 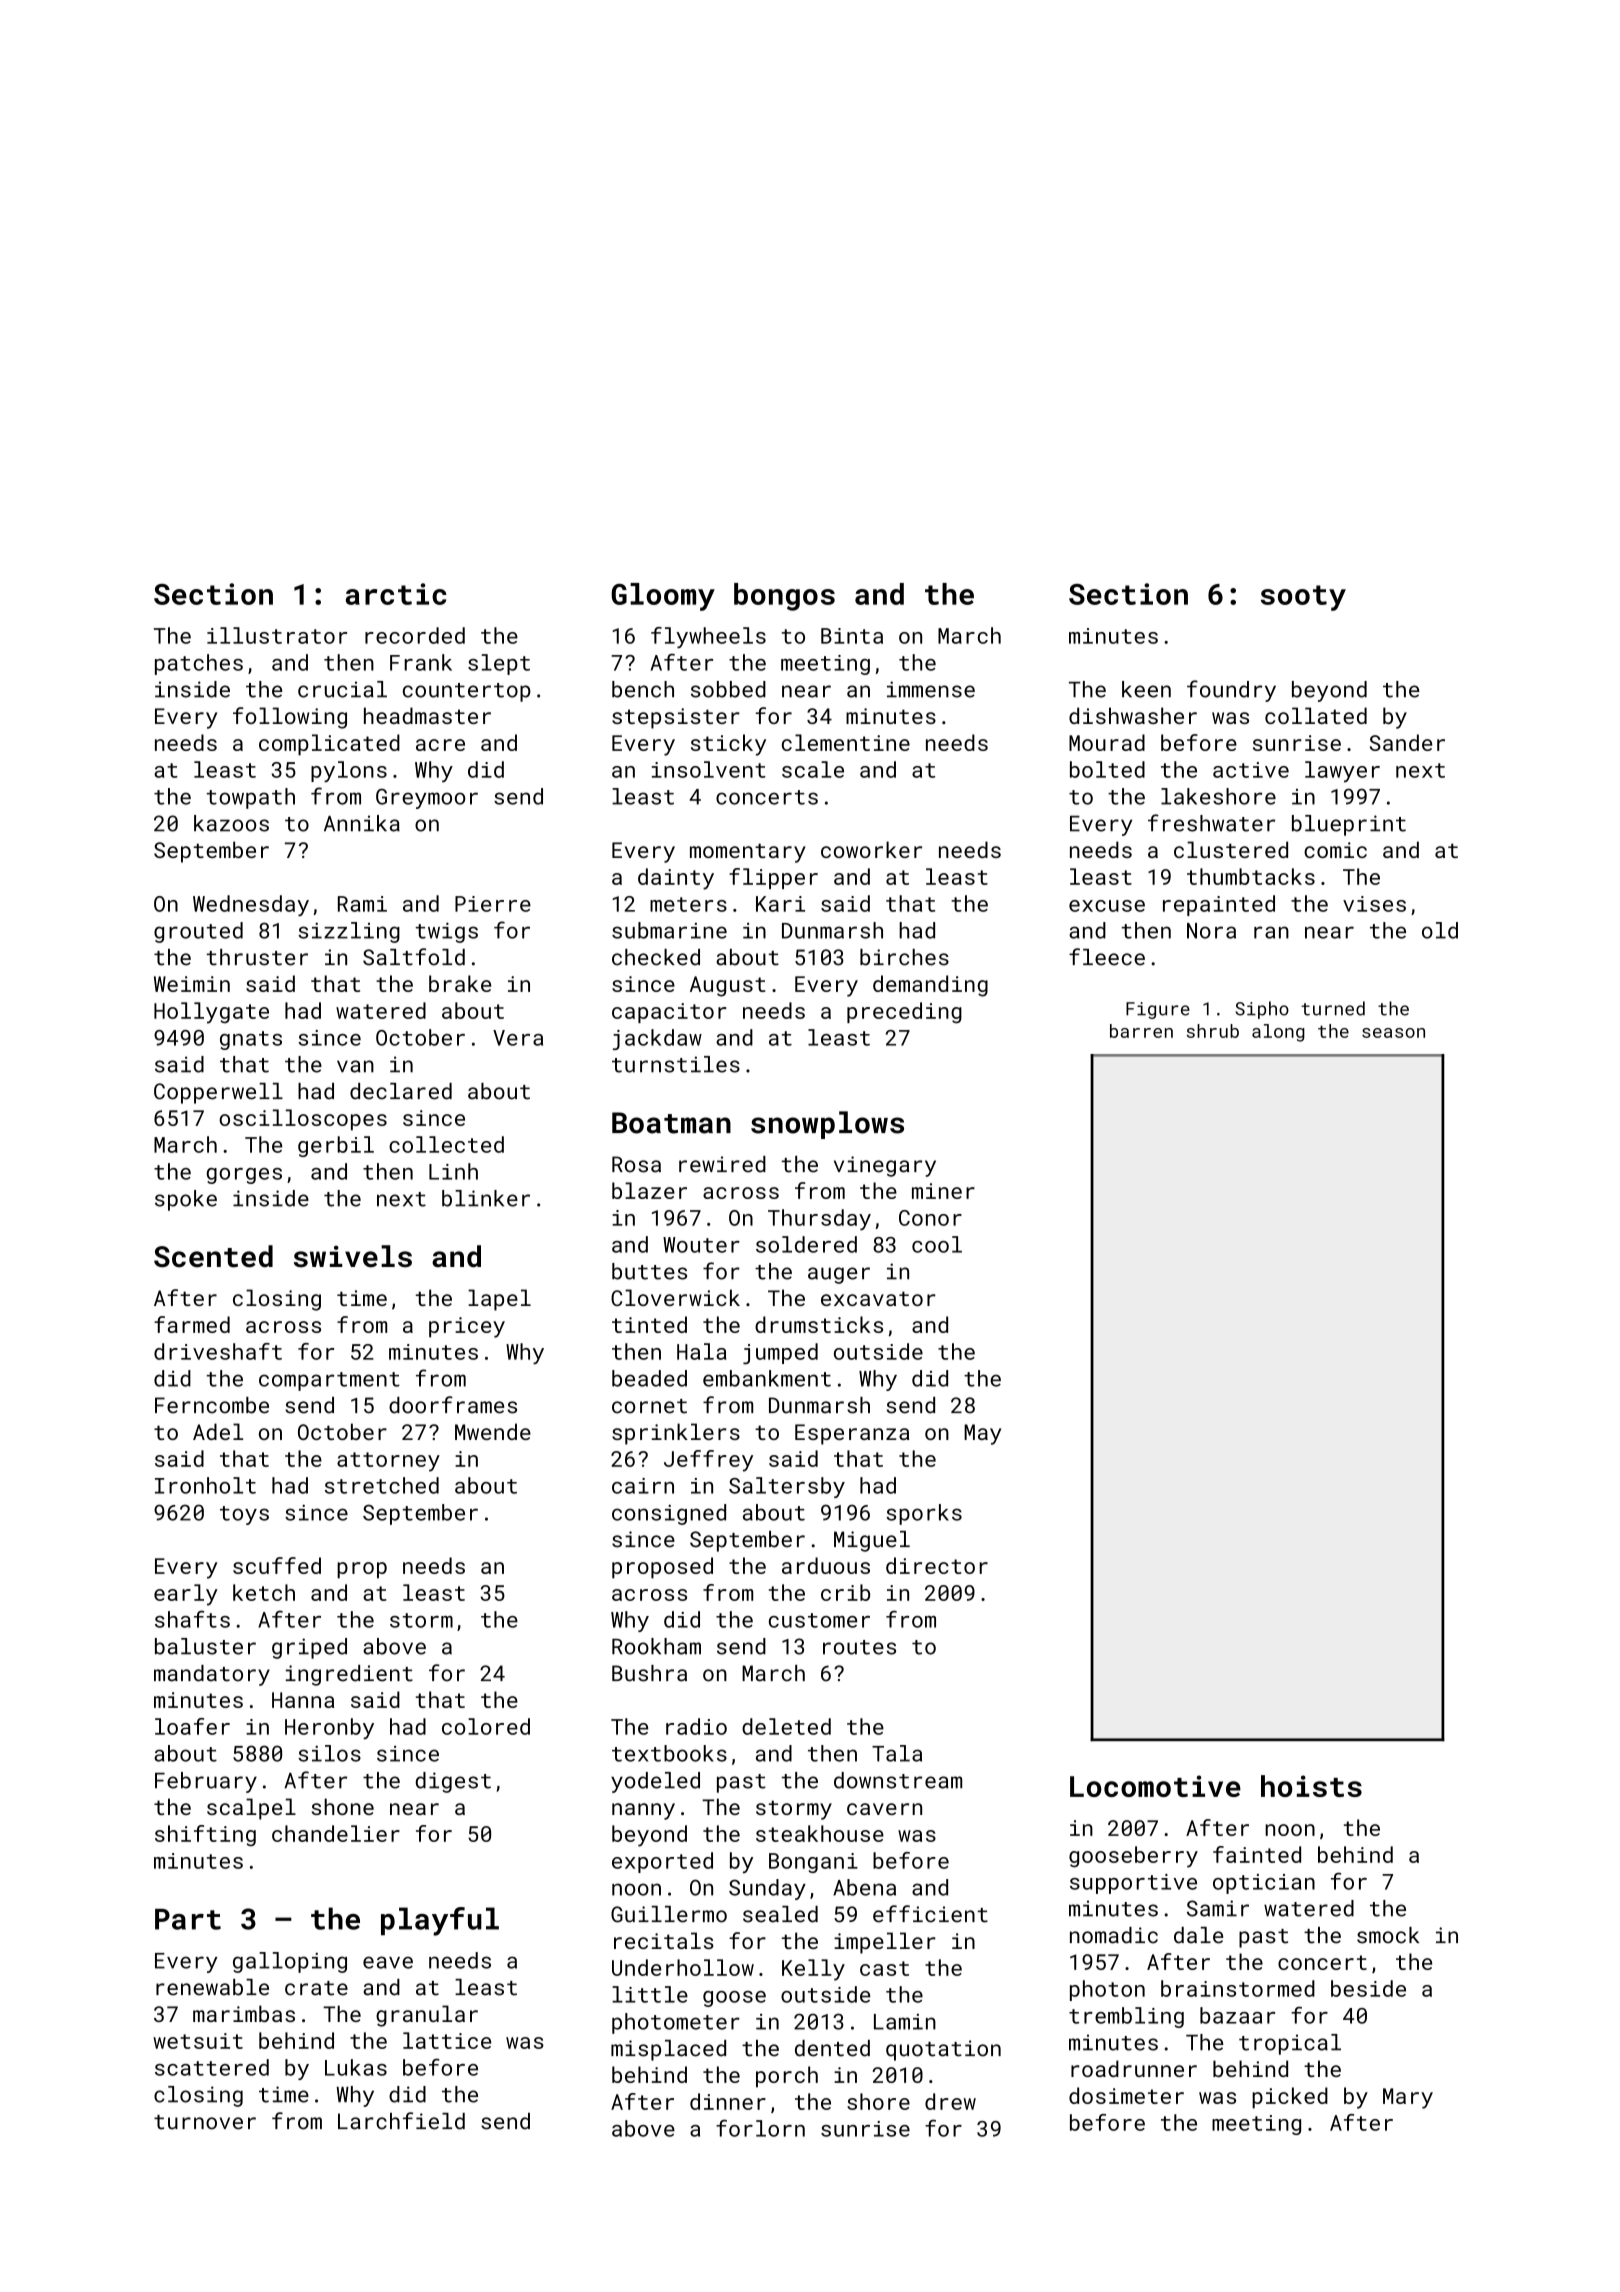 I want to click on arctic, so click(x=396, y=594).
